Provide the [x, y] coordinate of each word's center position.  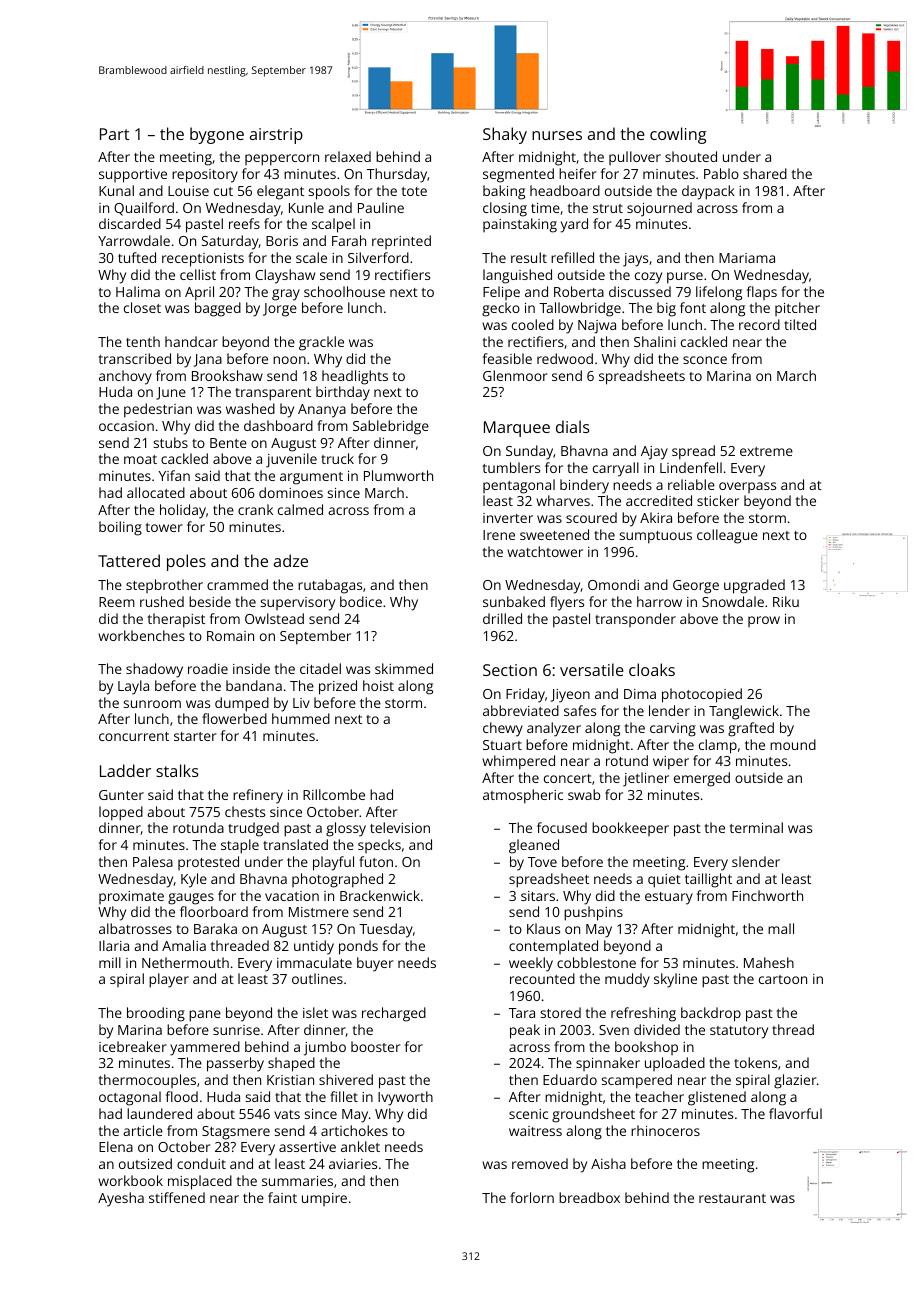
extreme [766, 451]
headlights [355, 377]
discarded [130, 223]
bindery [584, 486]
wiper [671, 763]
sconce [705, 360]
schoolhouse [344, 291]
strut [608, 208]
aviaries [353, 1164]
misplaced [200, 1182]
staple [240, 846]
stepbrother [164, 586]
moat [140, 459]
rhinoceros [665, 1130]
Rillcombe [334, 794]
